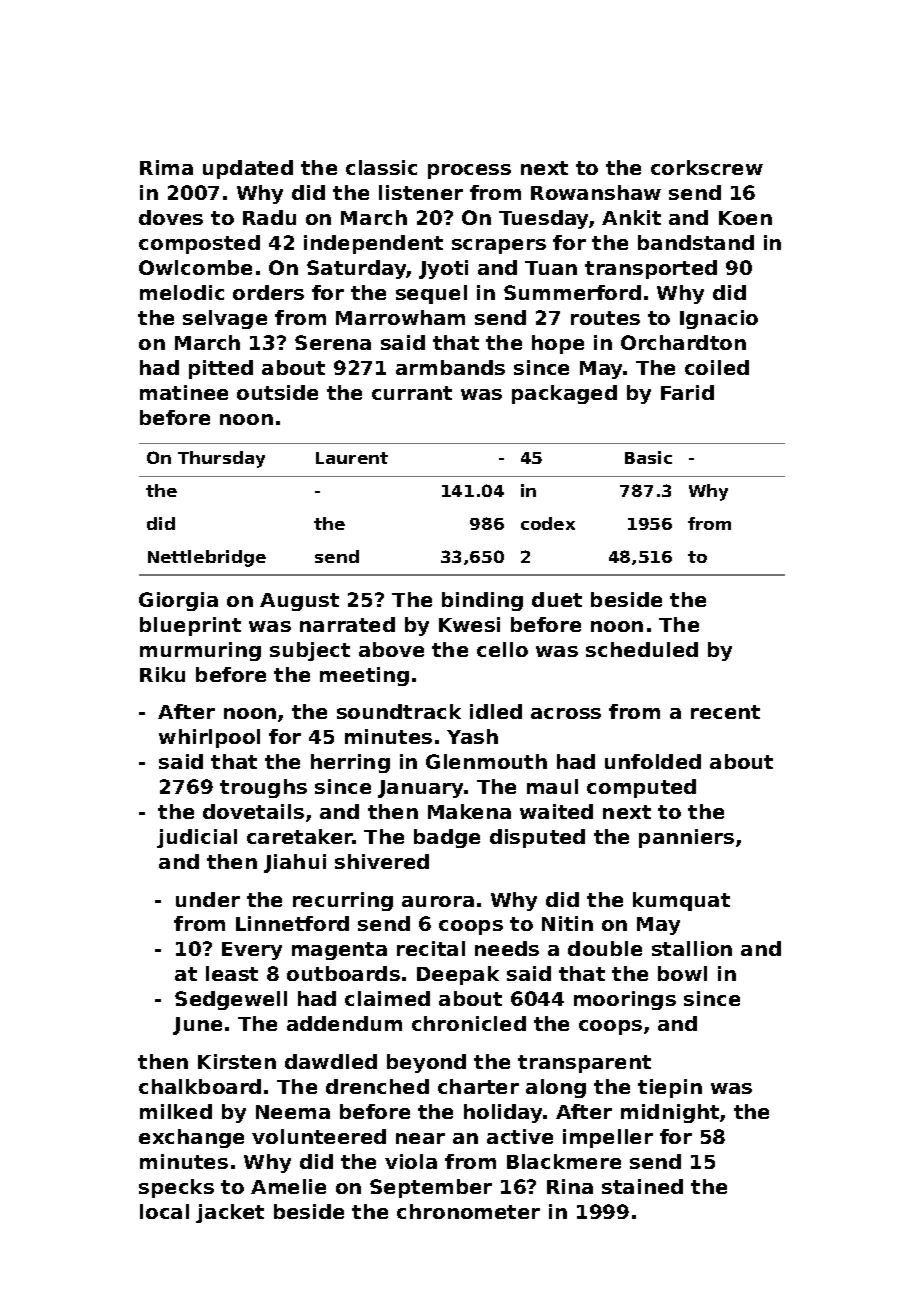  I want to click on process, so click(469, 171).
